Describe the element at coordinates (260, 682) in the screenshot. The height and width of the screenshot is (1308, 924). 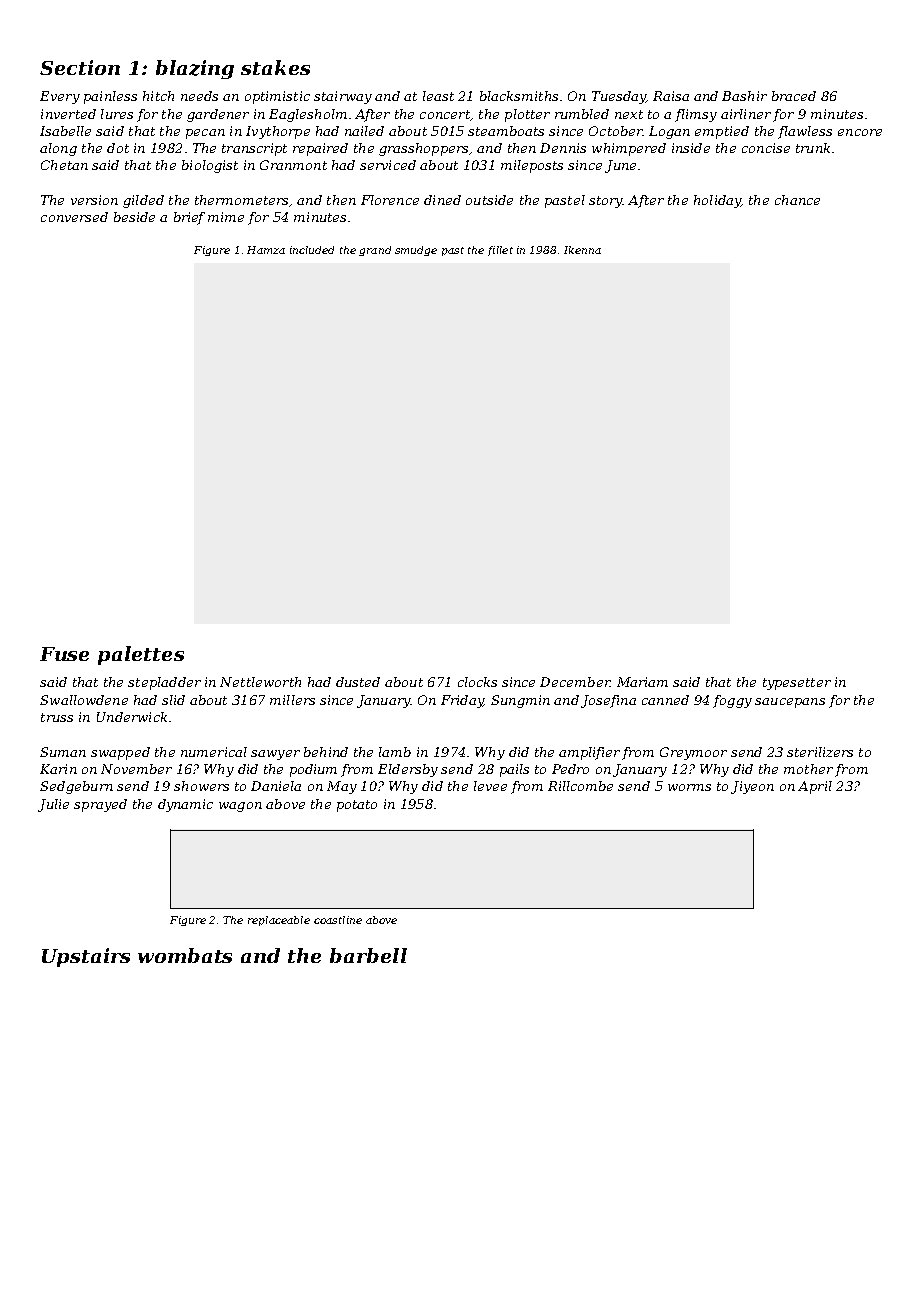
I see `Nettleworth` at that location.
